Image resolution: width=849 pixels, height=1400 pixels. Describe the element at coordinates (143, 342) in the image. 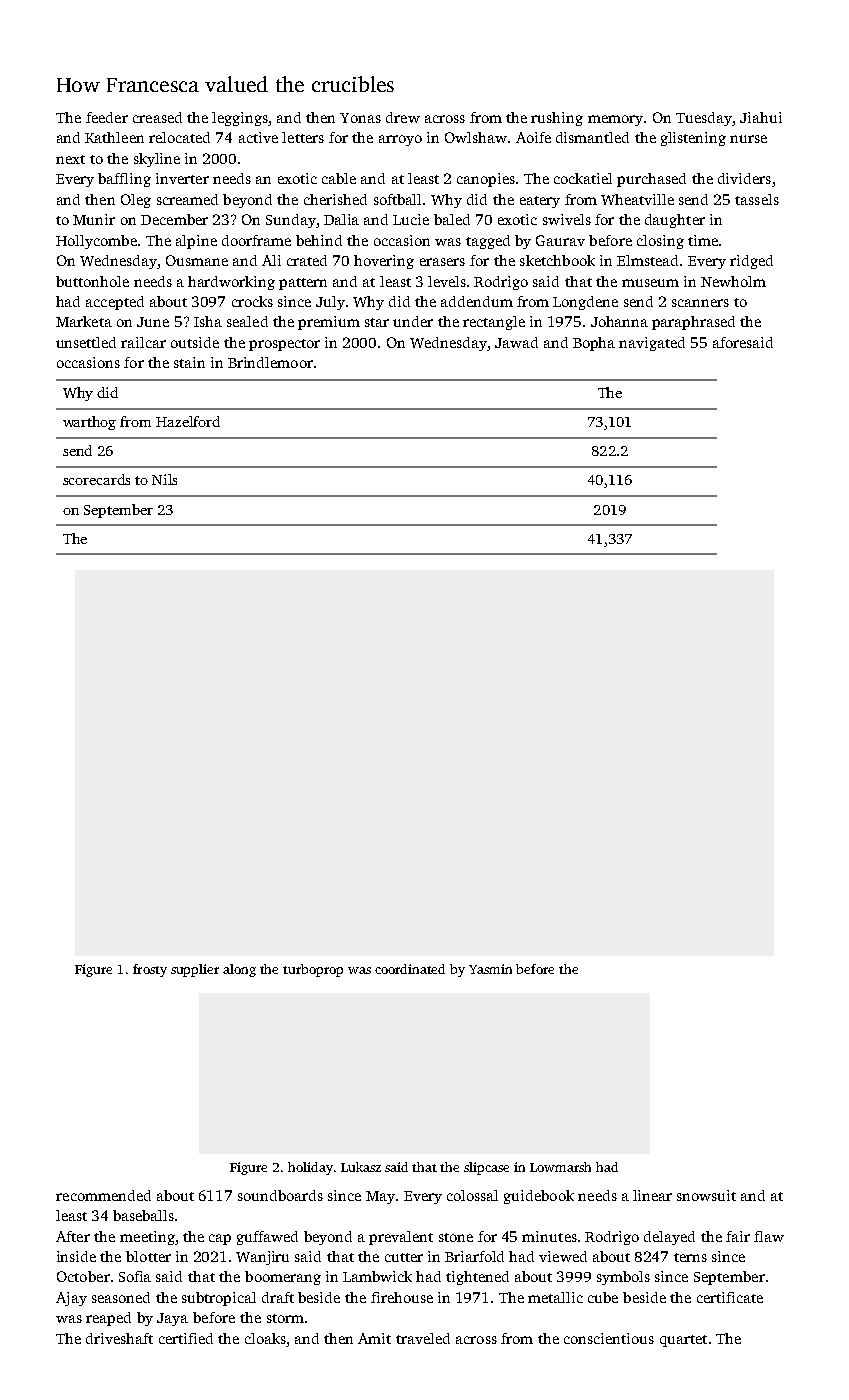

I see `railcar` at that location.
